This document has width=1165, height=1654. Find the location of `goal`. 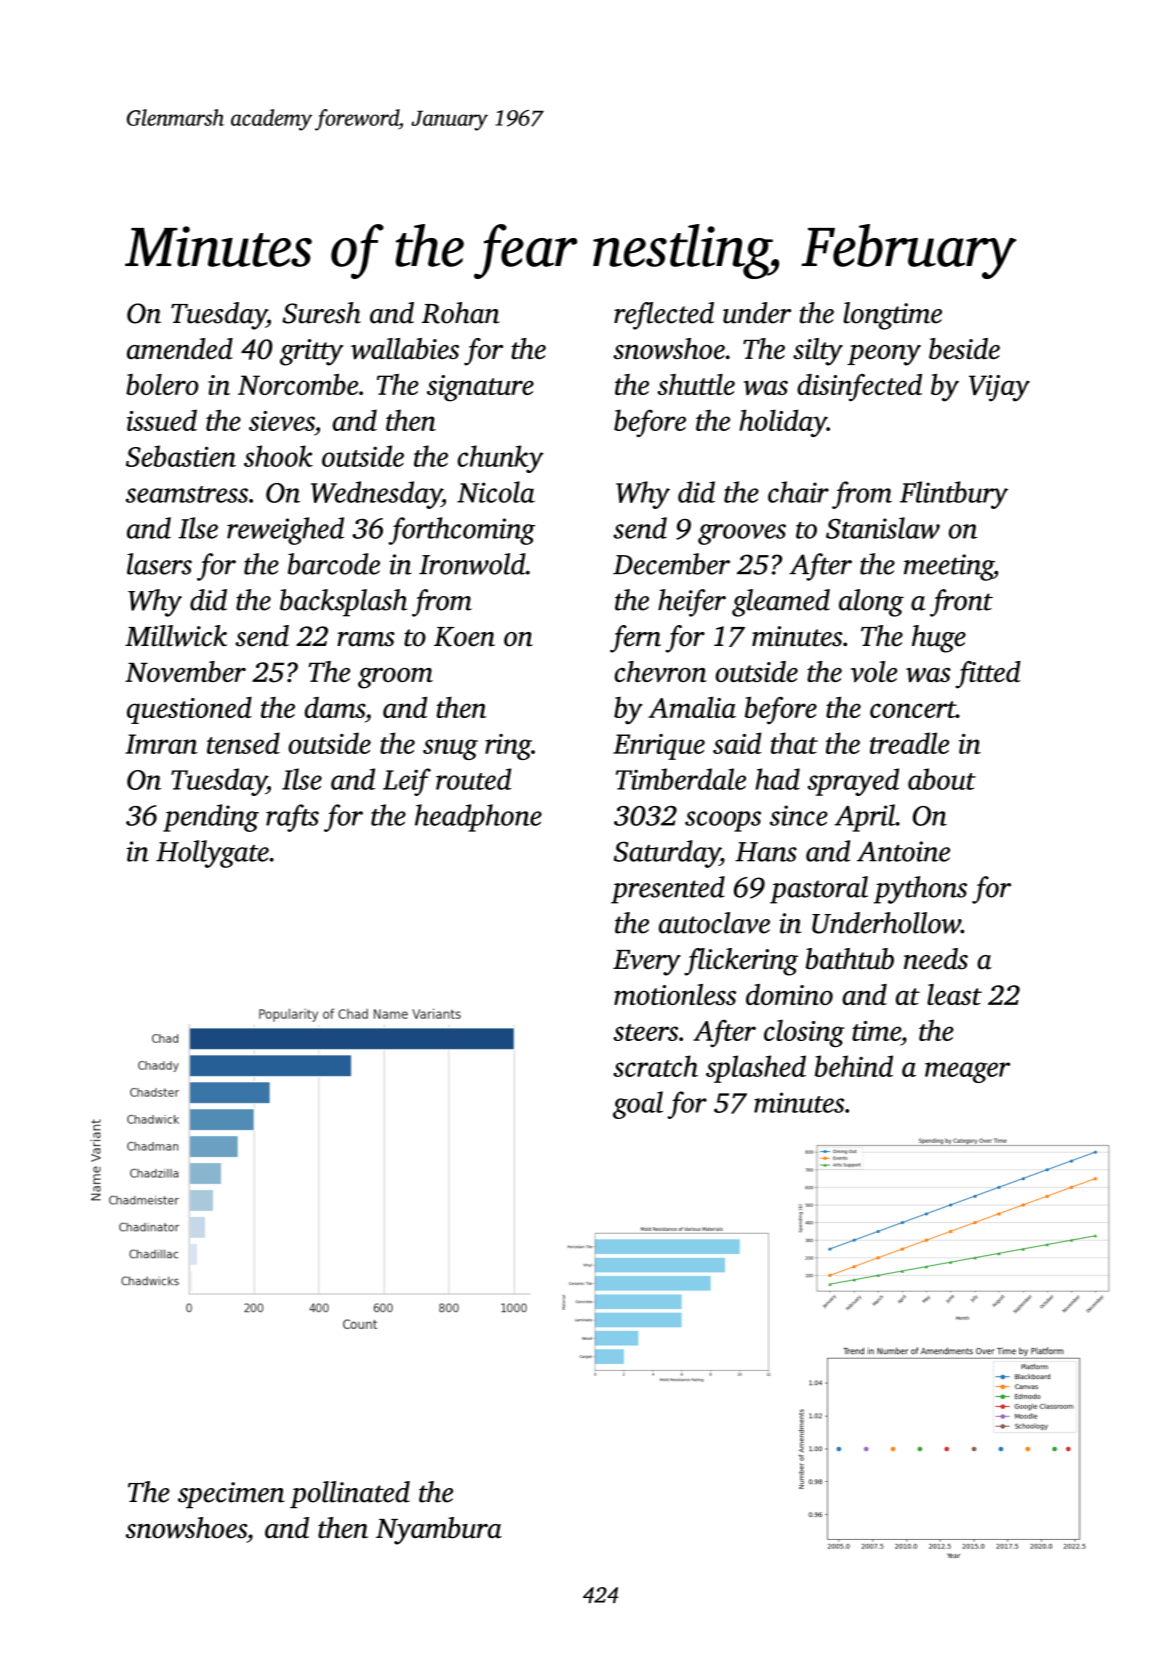

goal is located at coordinates (638, 1105).
